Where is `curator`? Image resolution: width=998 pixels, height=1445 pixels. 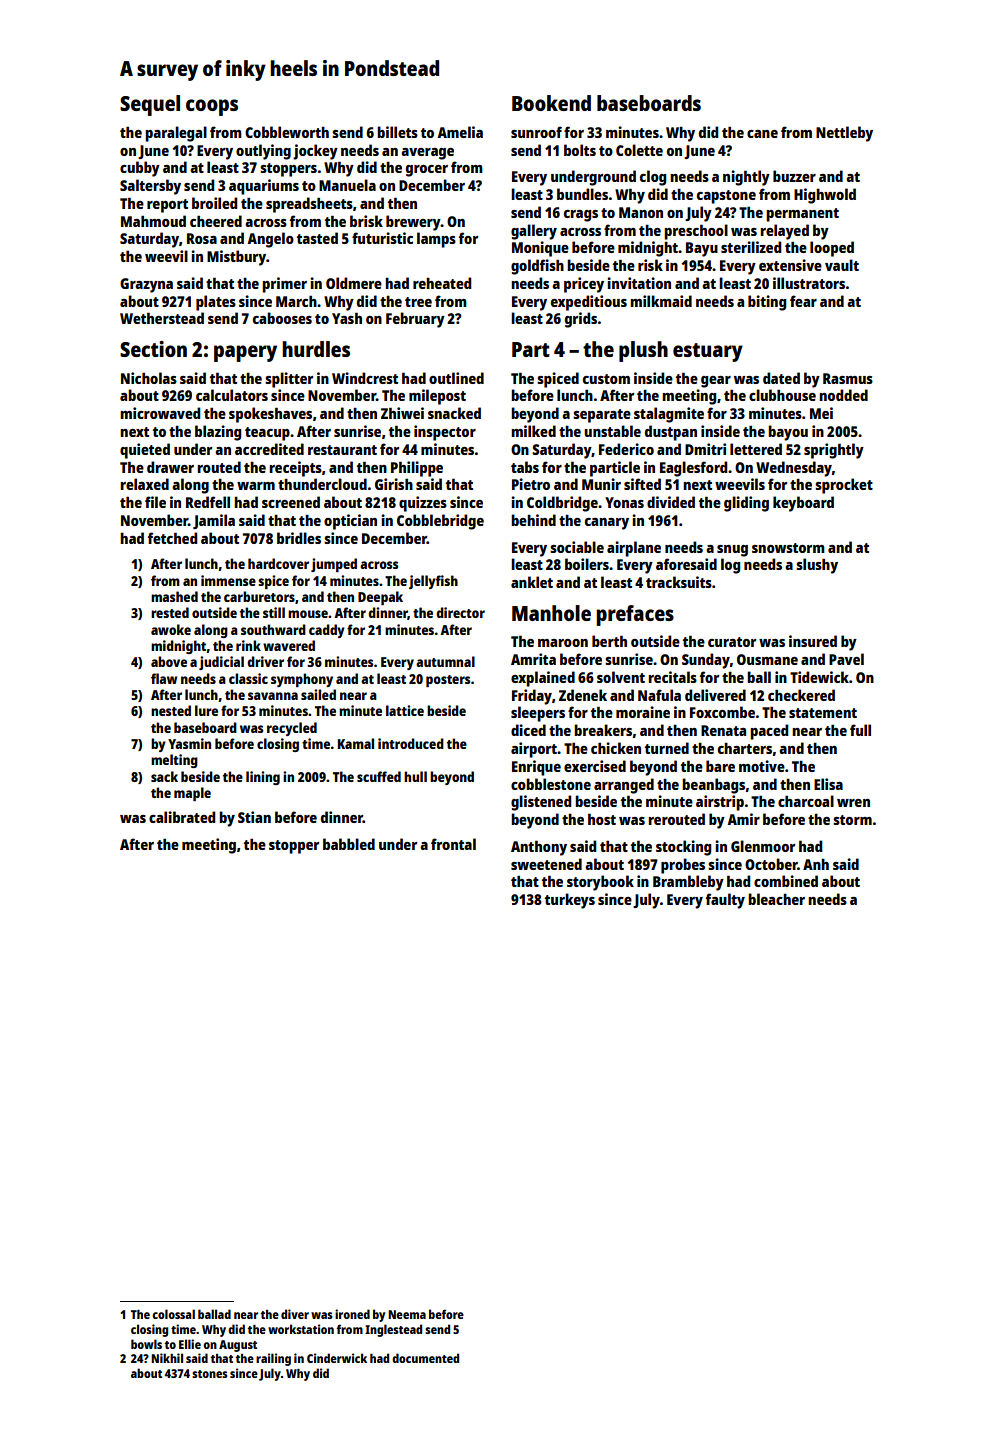 curator is located at coordinates (732, 642).
